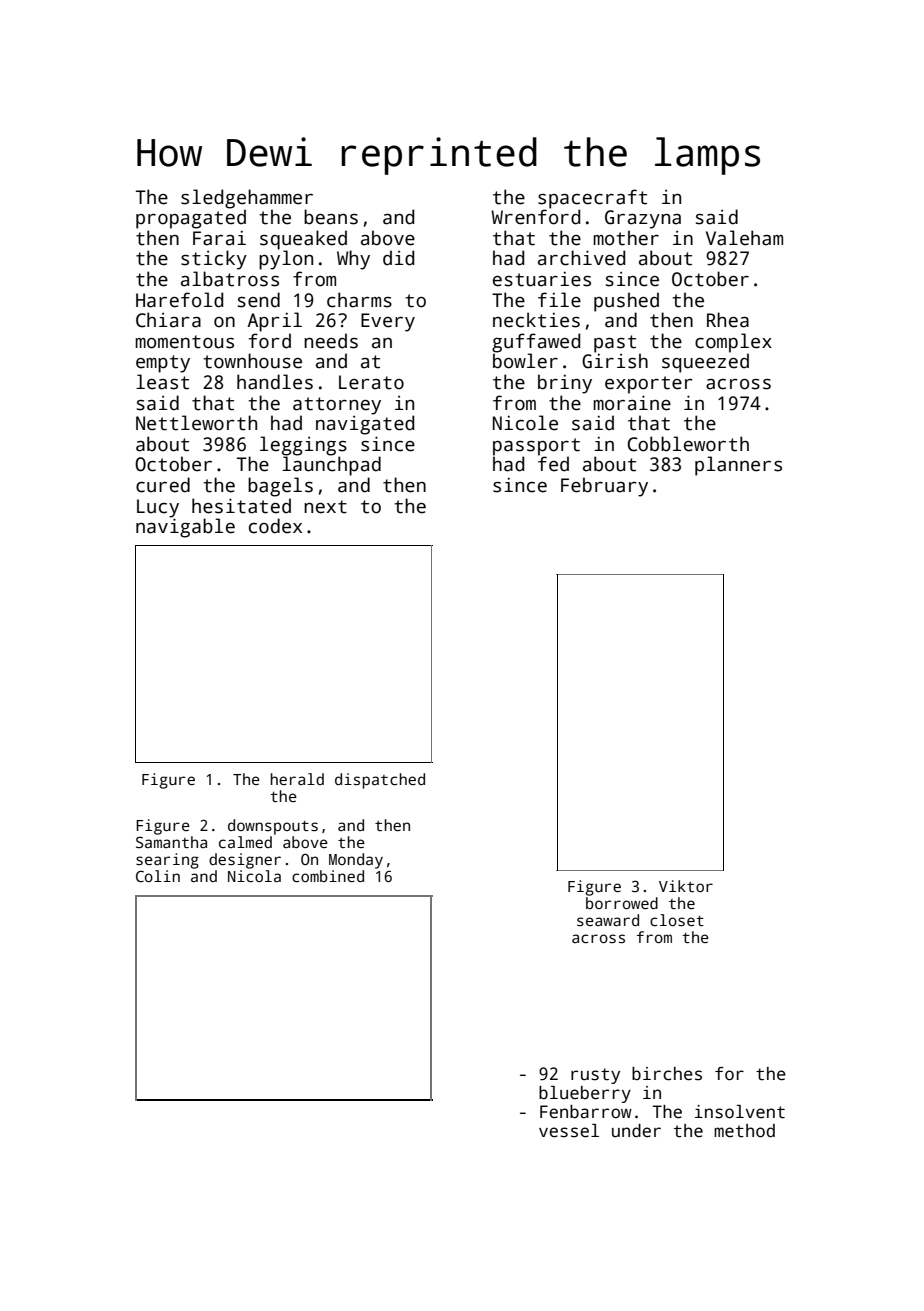  I want to click on codex, so click(275, 526).
